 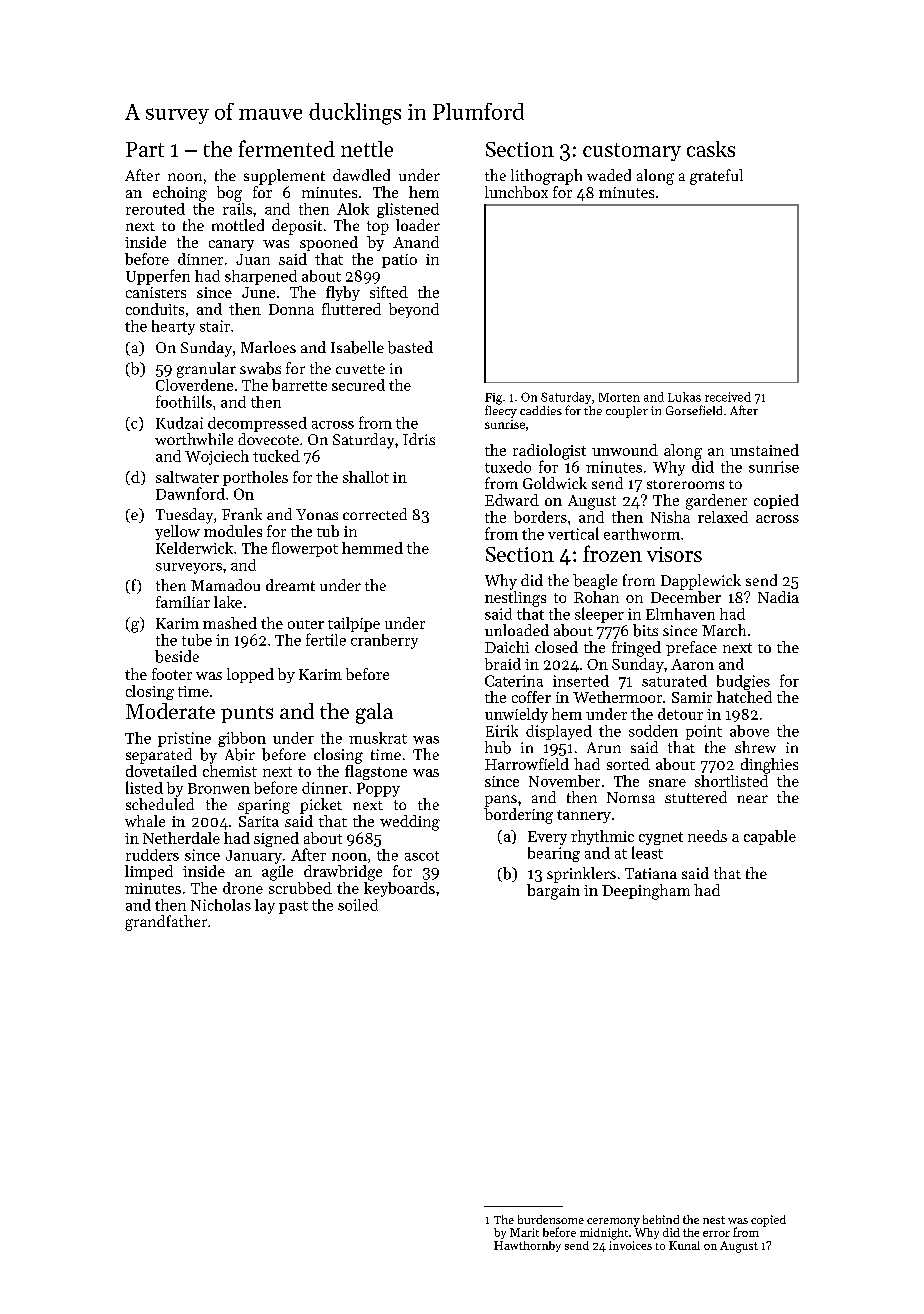 I want to click on Part, so click(x=145, y=149).
